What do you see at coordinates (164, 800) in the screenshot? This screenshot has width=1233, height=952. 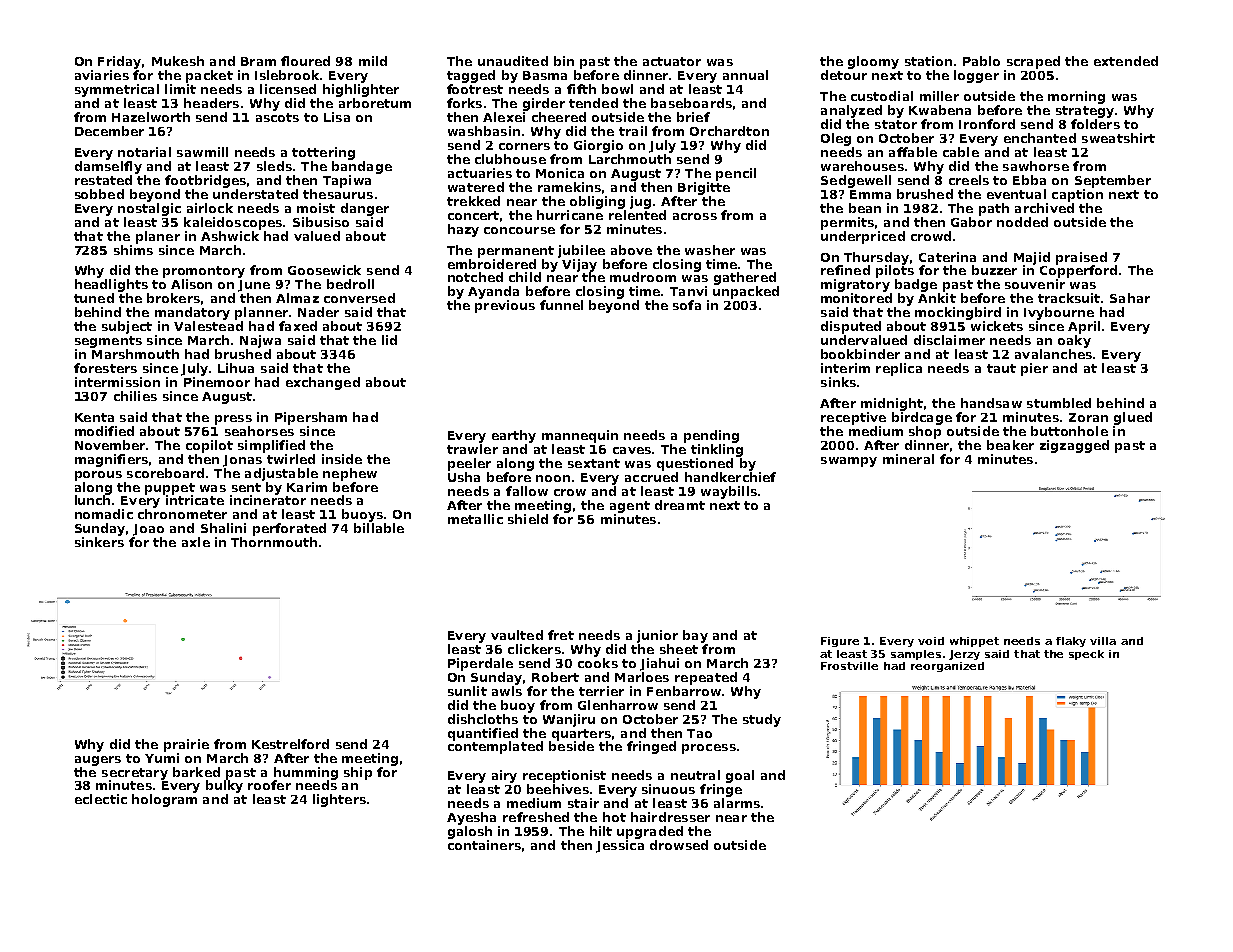 I see `hologram` at bounding box center [164, 800].
